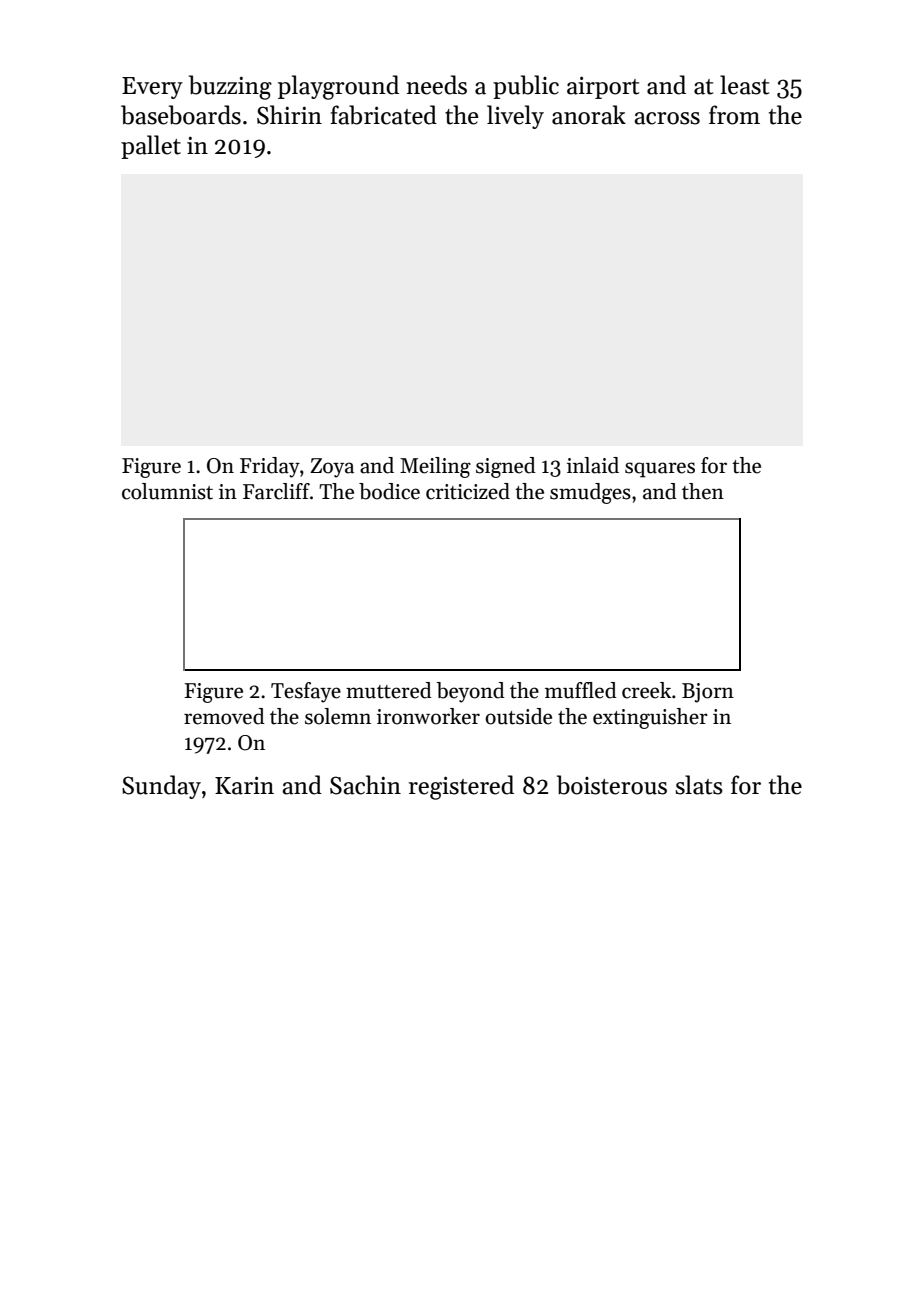  I want to click on fabricated, so click(384, 115).
